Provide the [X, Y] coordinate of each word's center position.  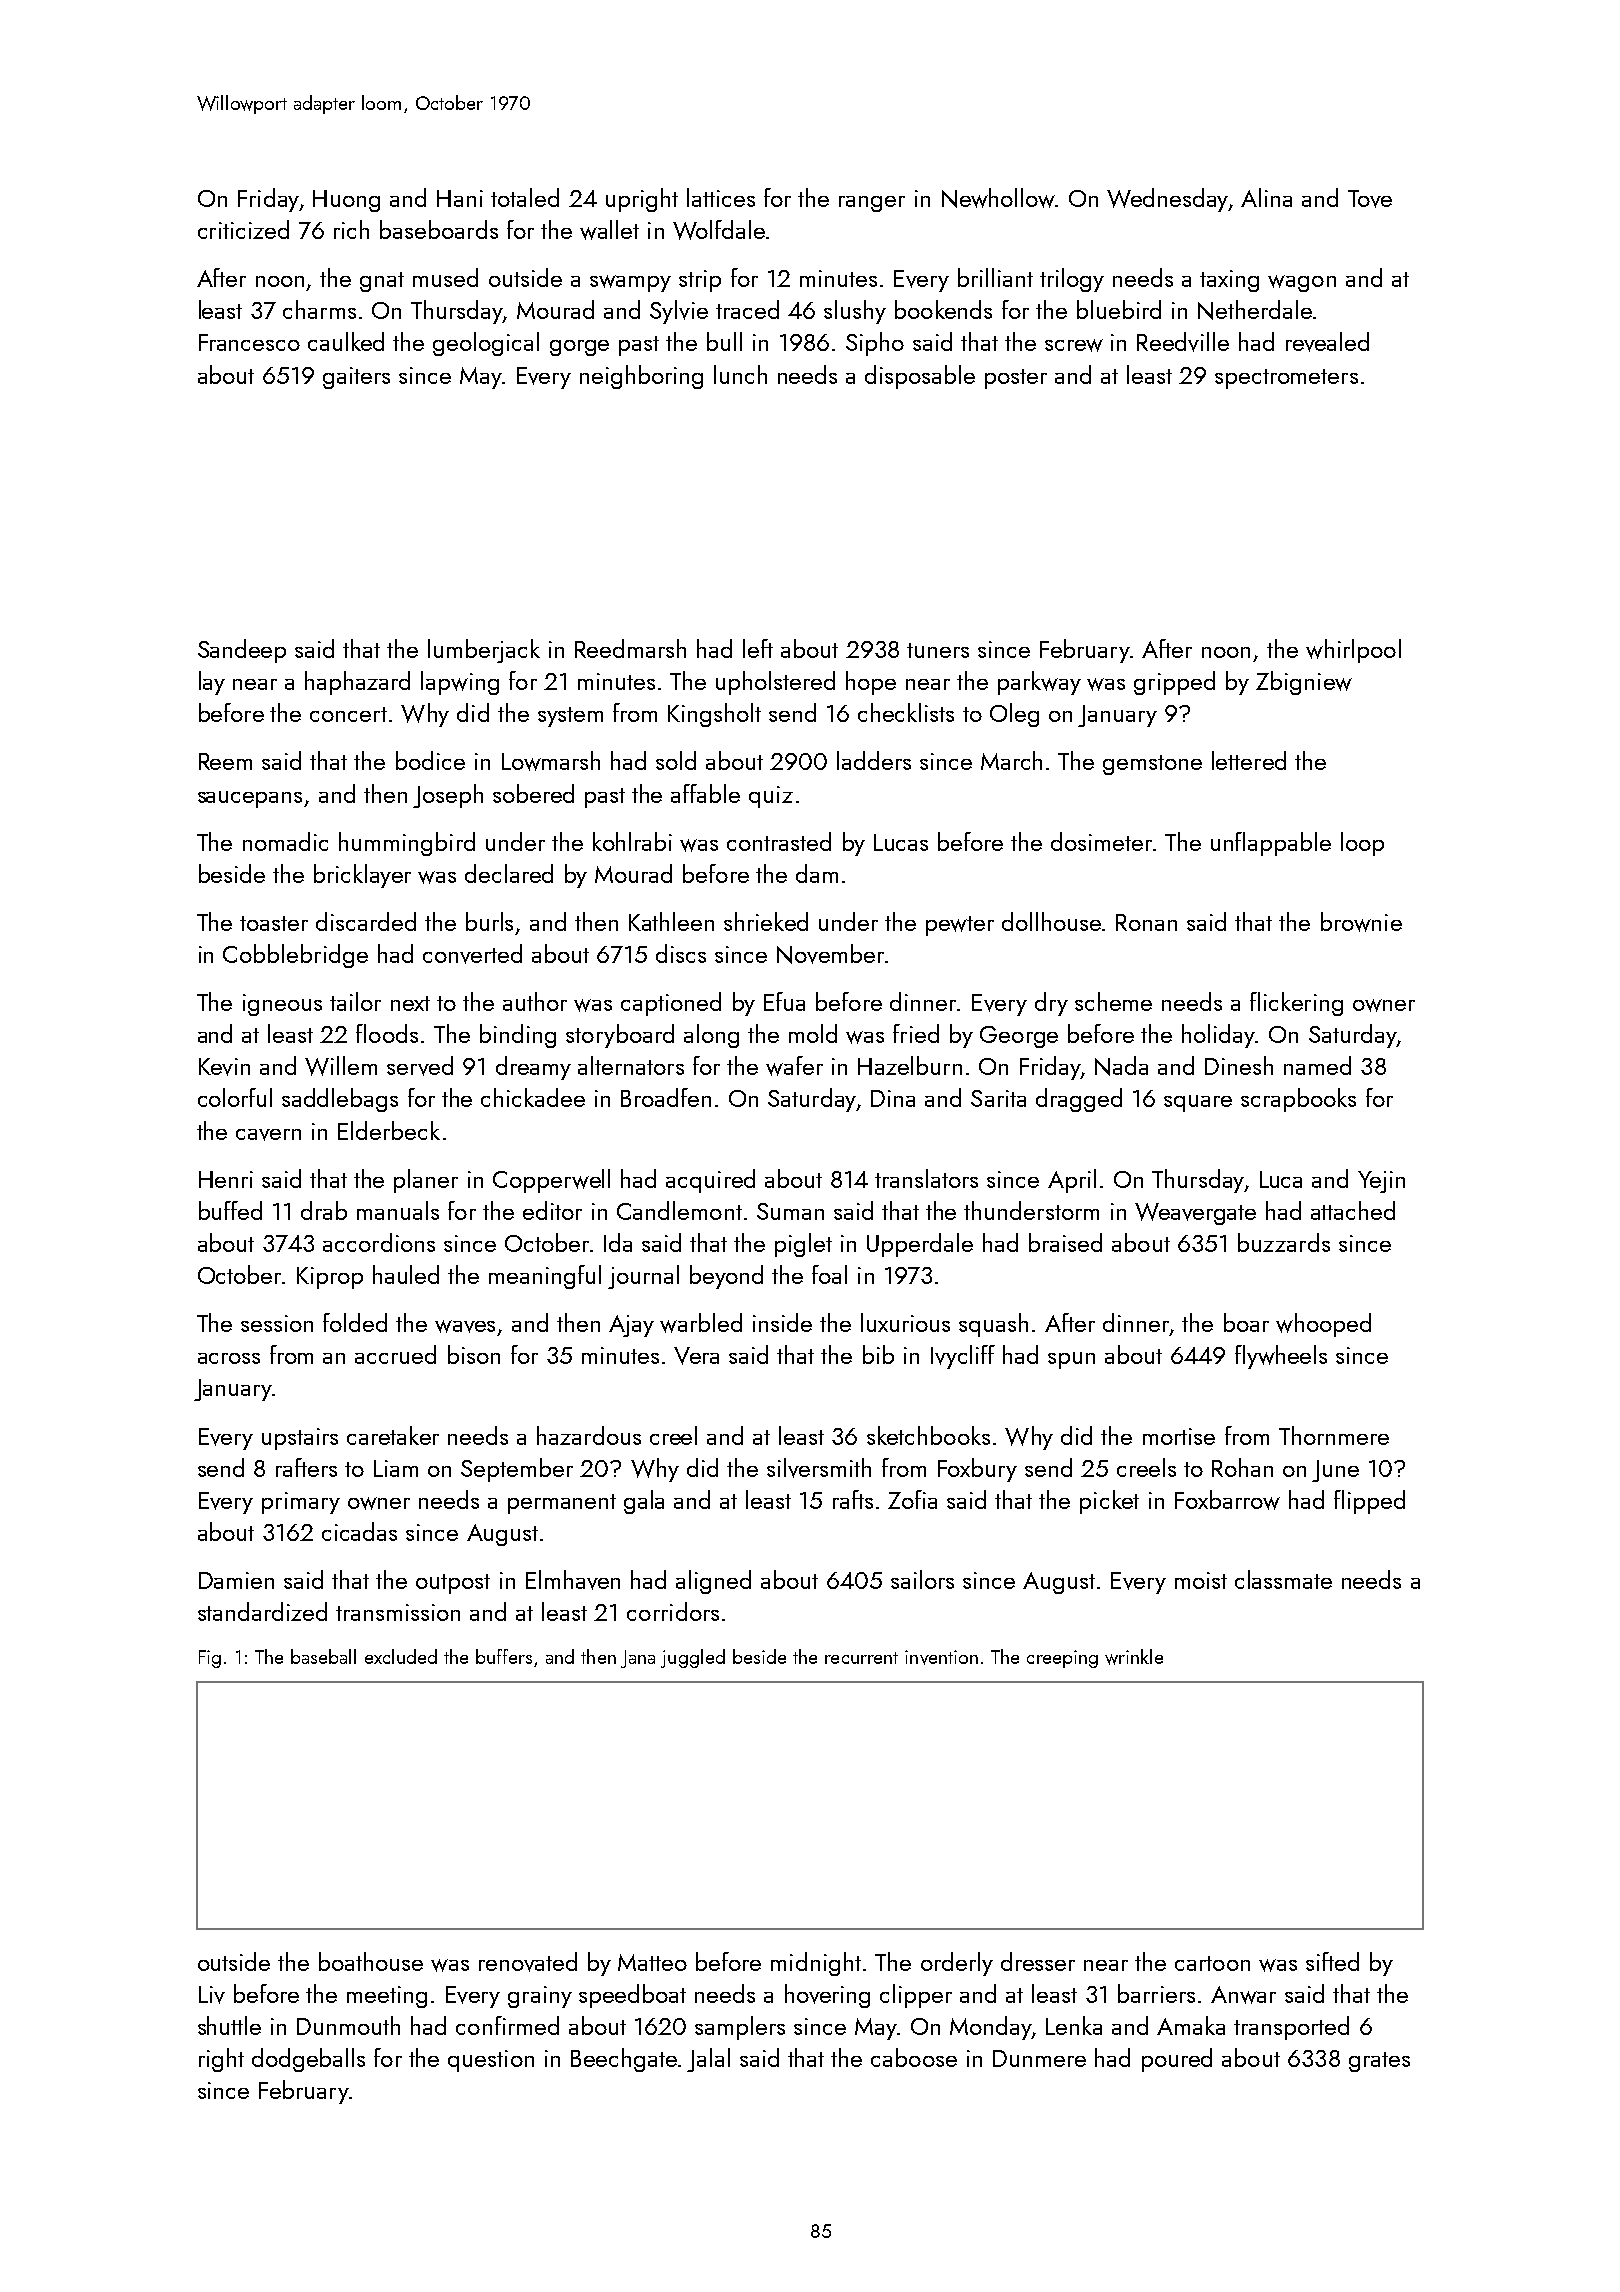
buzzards [1284, 1242]
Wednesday [1167, 200]
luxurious [905, 1322]
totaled [525, 197]
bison [474, 1354]
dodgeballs [308, 2060]
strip [700, 281]
